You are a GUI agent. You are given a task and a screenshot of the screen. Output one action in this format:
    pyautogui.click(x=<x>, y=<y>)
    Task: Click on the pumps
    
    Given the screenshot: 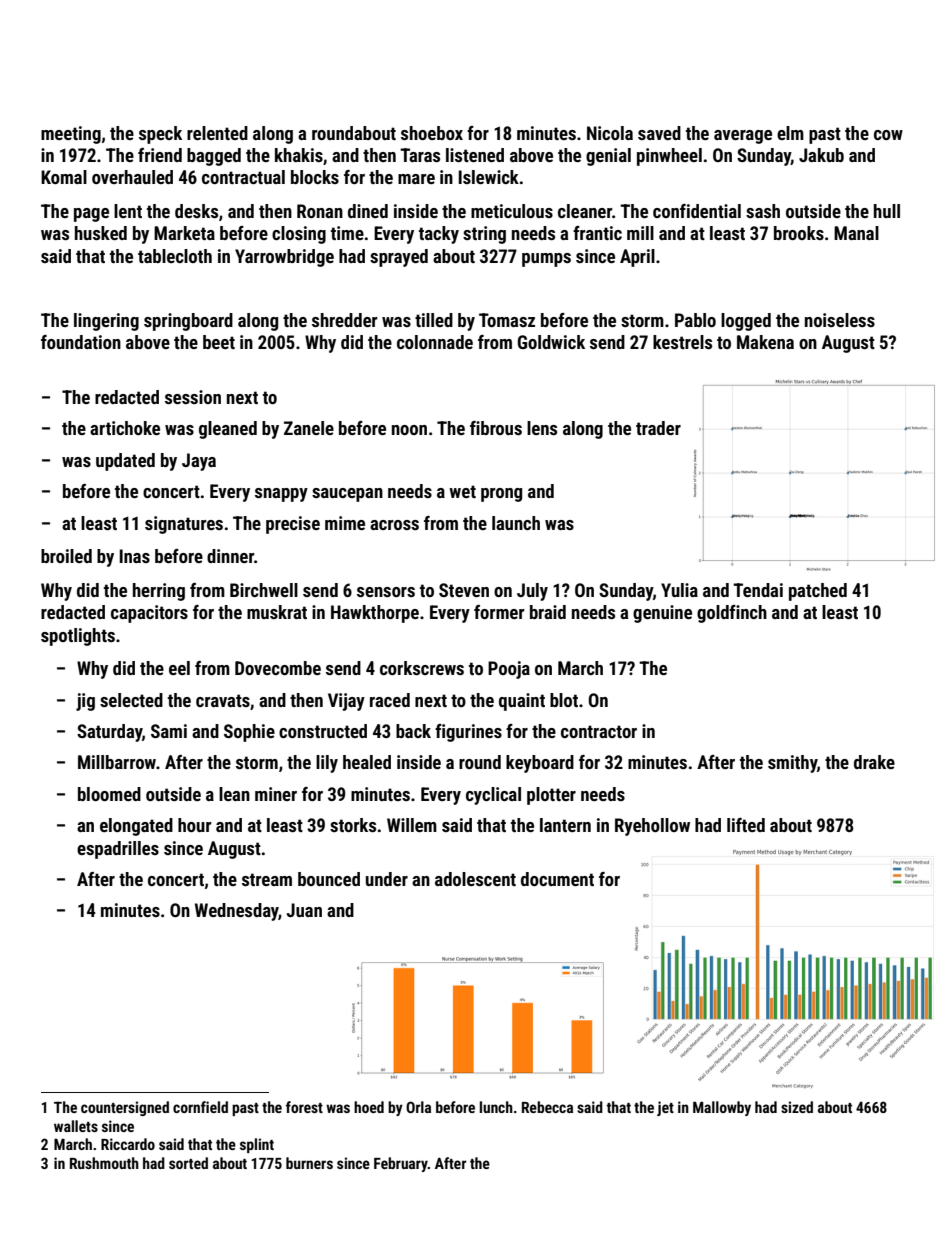 What is the action you would take?
    pyautogui.click(x=546, y=260)
